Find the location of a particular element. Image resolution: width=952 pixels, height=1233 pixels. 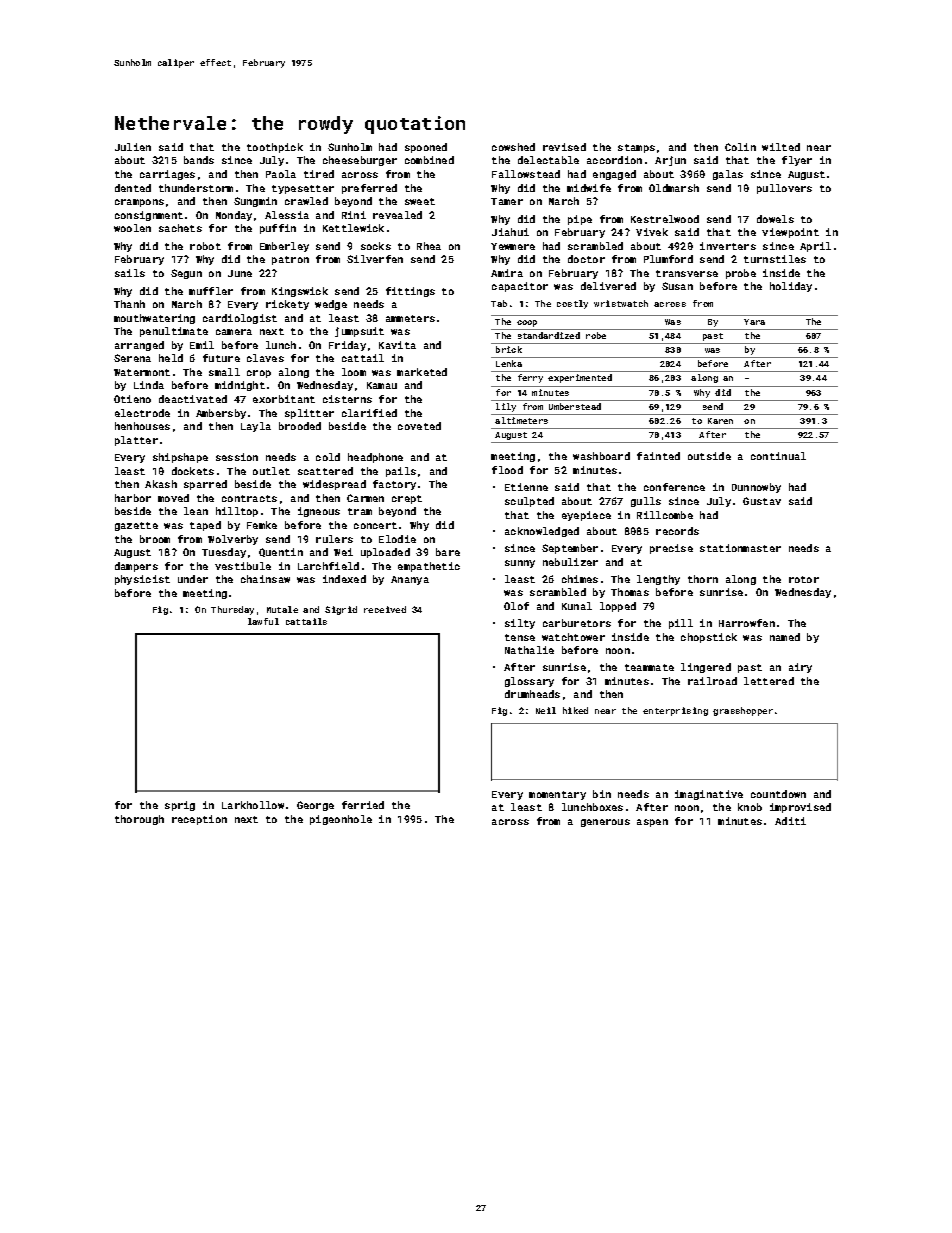

carriages is located at coordinates (167, 175).
